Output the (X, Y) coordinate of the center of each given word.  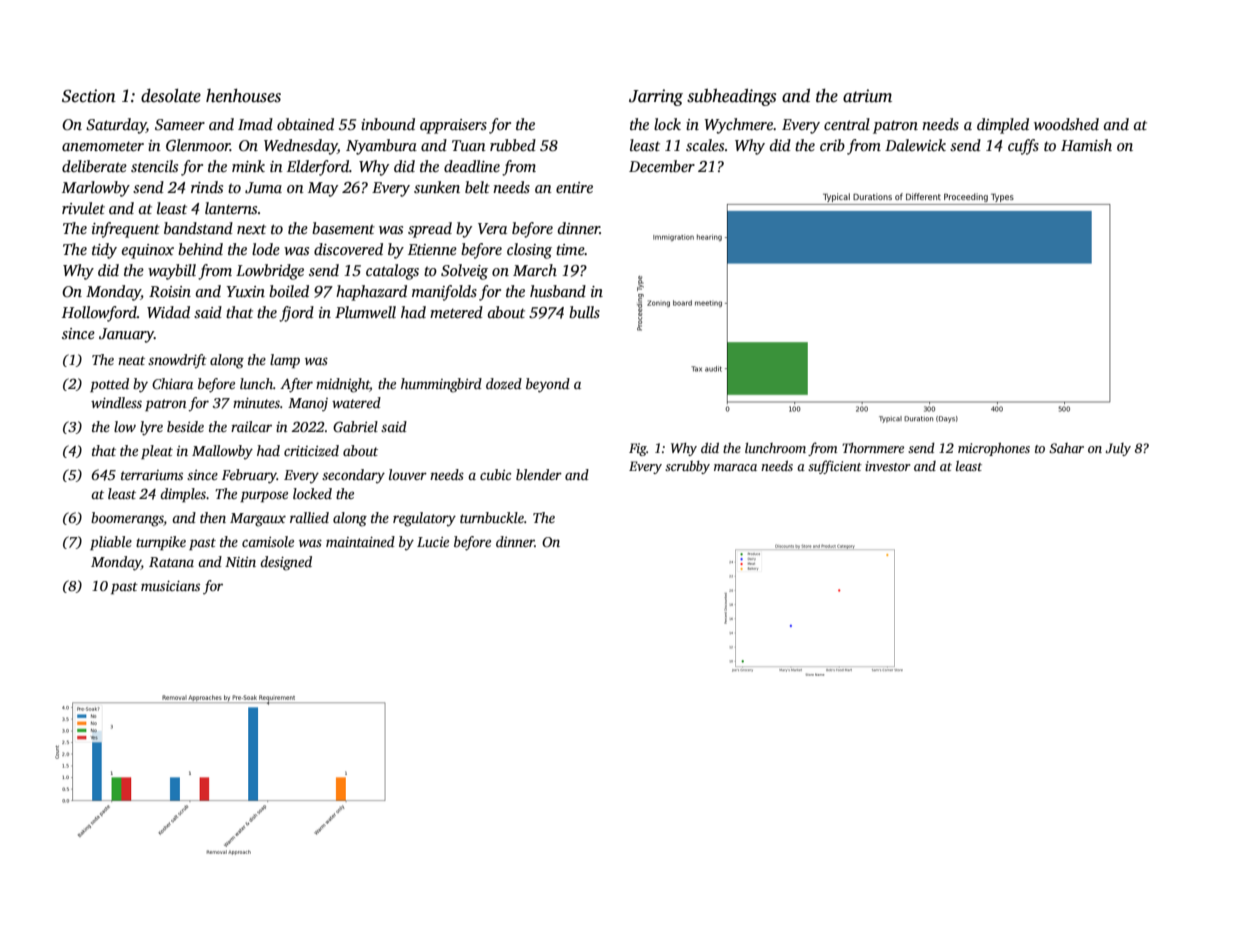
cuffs (1023, 147)
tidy (104, 251)
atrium (867, 96)
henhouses (243, 96)
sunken (437, 187)
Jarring (656, 97)
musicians (170, 586)
